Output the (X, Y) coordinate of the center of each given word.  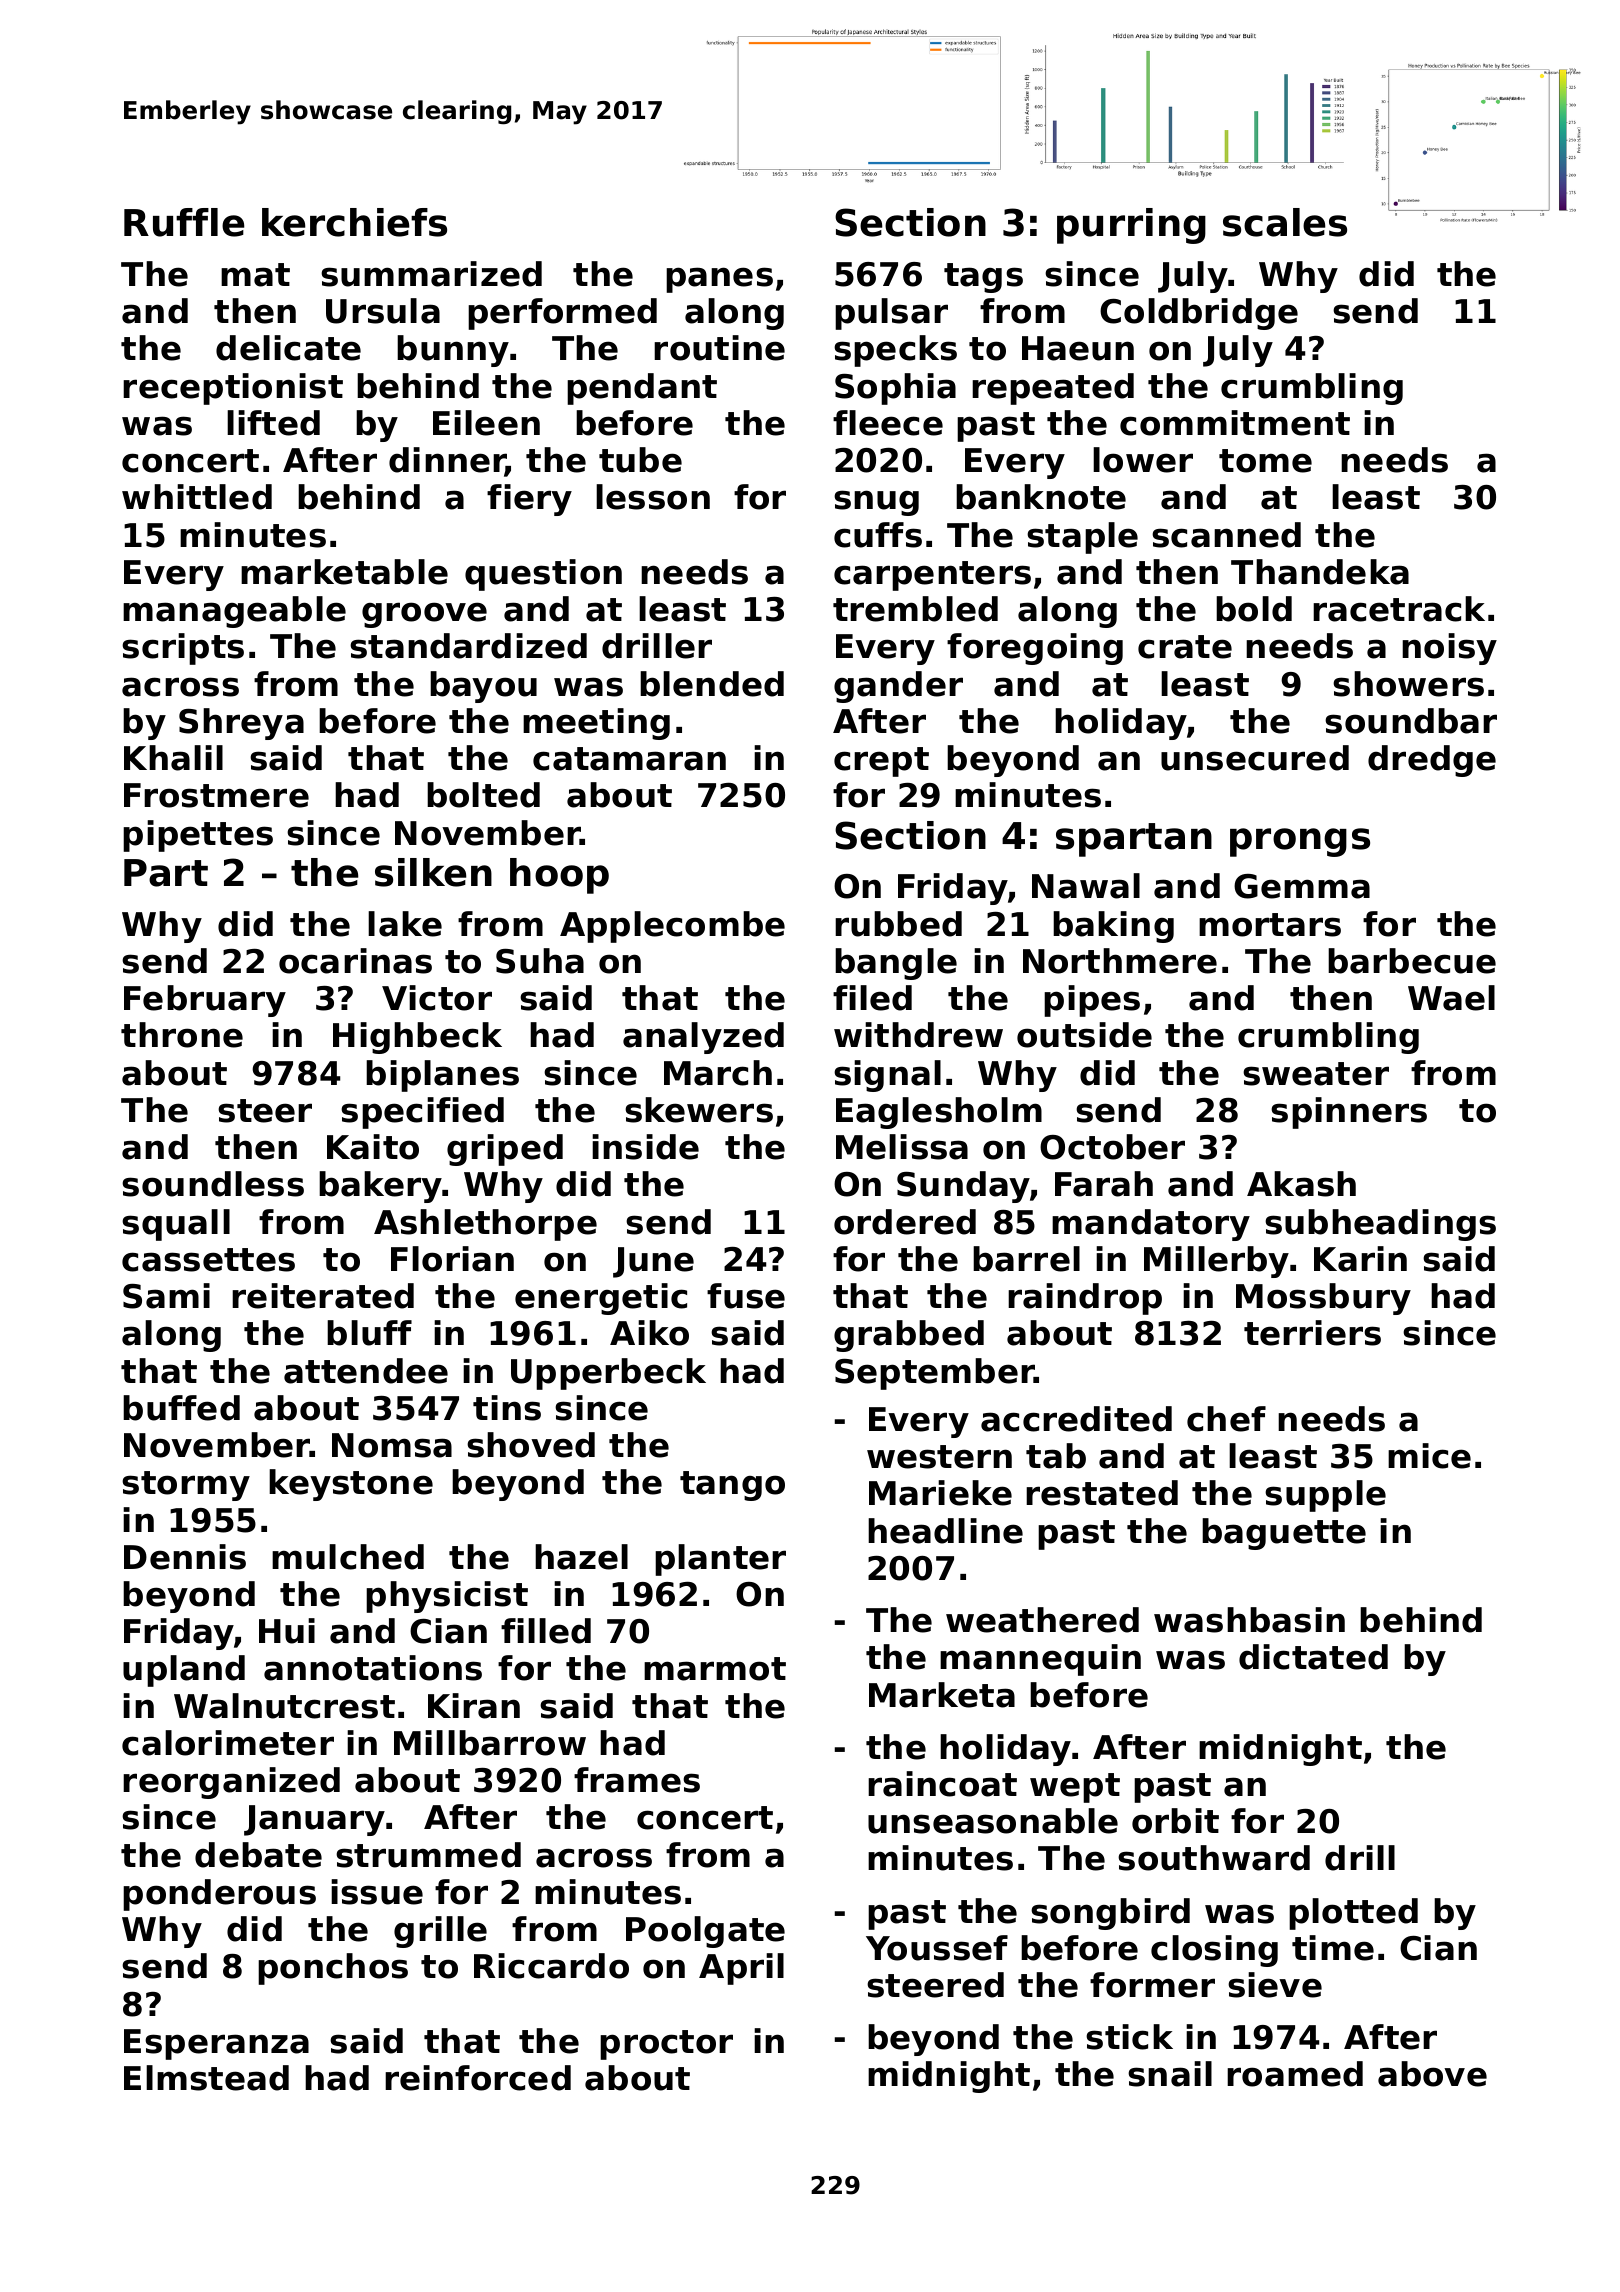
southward (1214, 1858)
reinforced (478, 2078)
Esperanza (216, 2044)
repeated (1053, 389)
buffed (181, 1408)
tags (983, 278)
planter (720, 1560)
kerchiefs (354, 222)
